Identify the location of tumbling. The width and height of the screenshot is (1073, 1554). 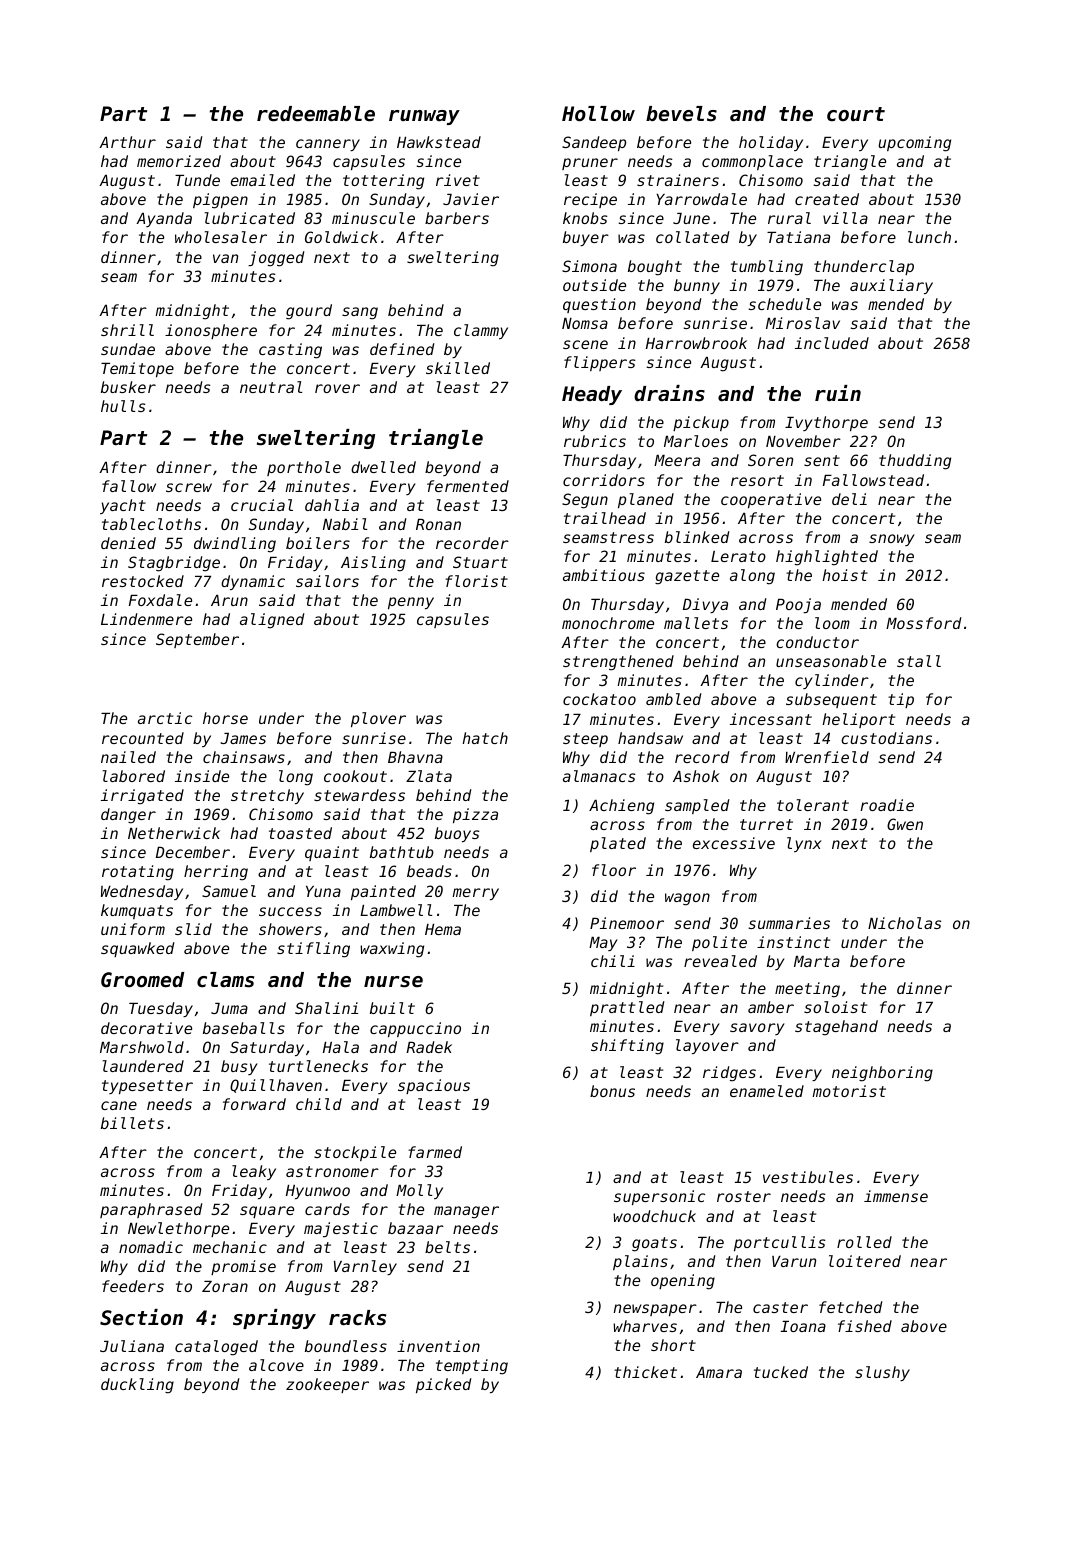
(767, 268).
